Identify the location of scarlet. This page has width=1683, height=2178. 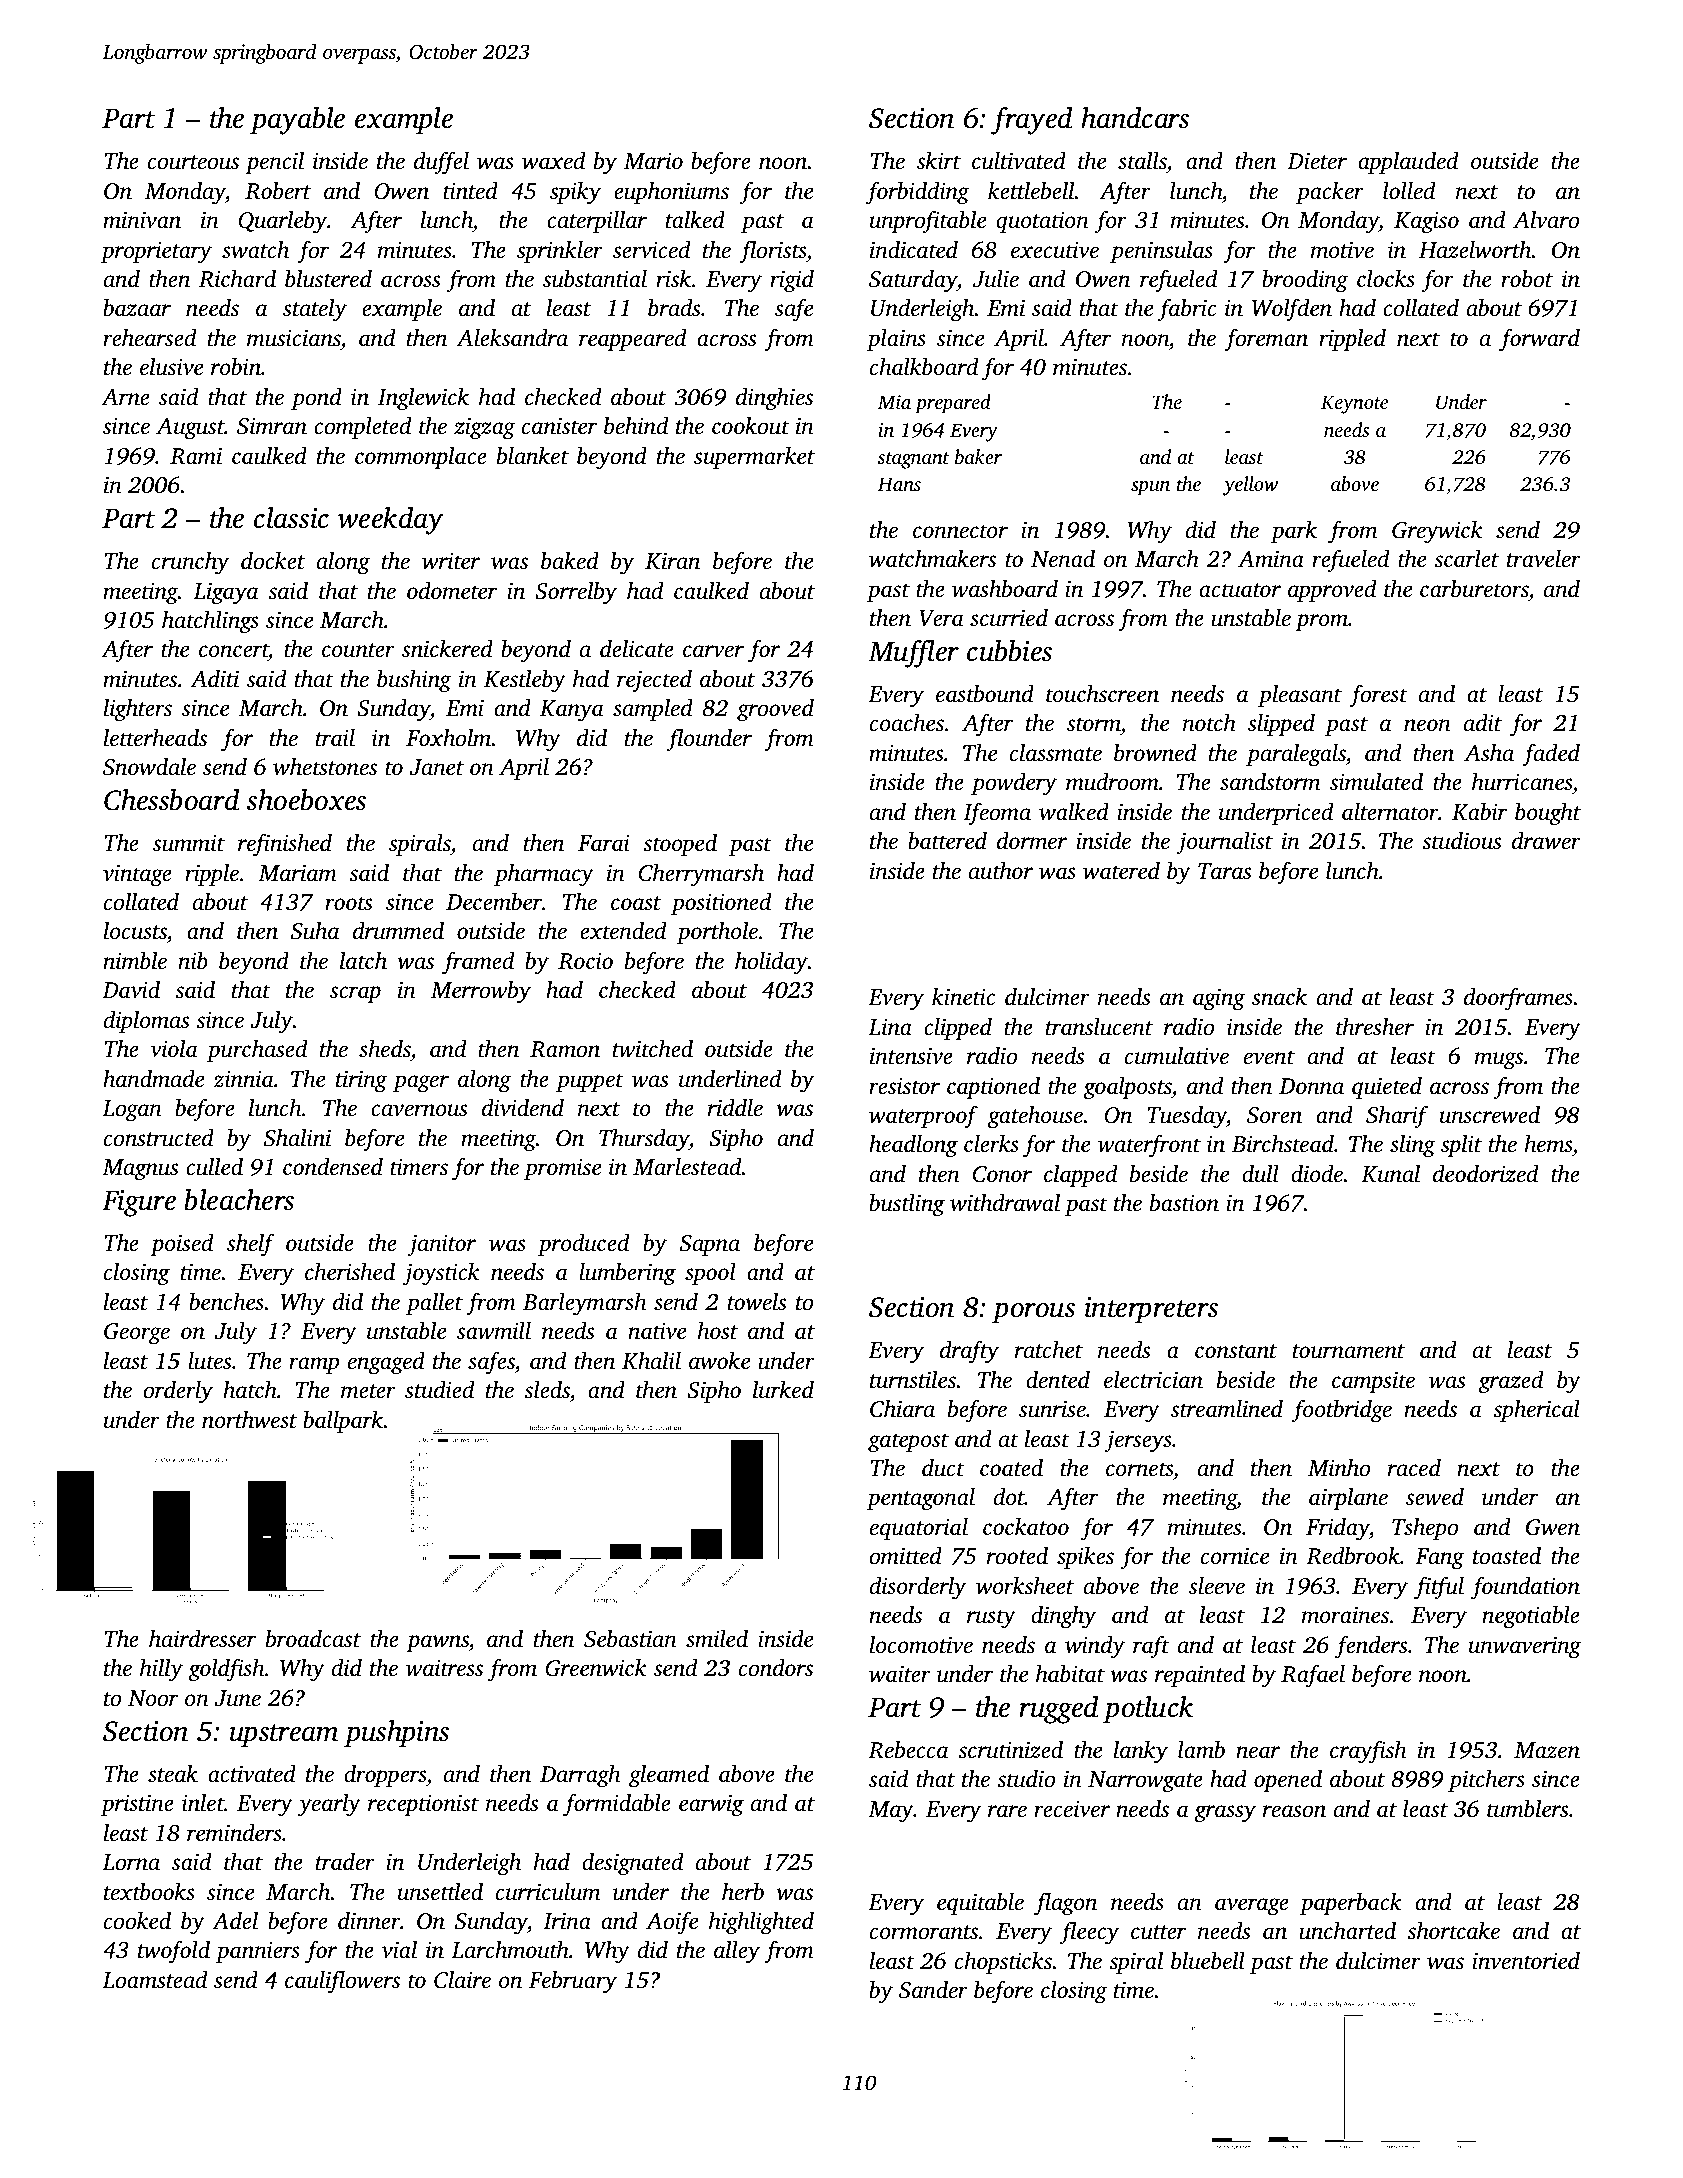
(1466, 559).
